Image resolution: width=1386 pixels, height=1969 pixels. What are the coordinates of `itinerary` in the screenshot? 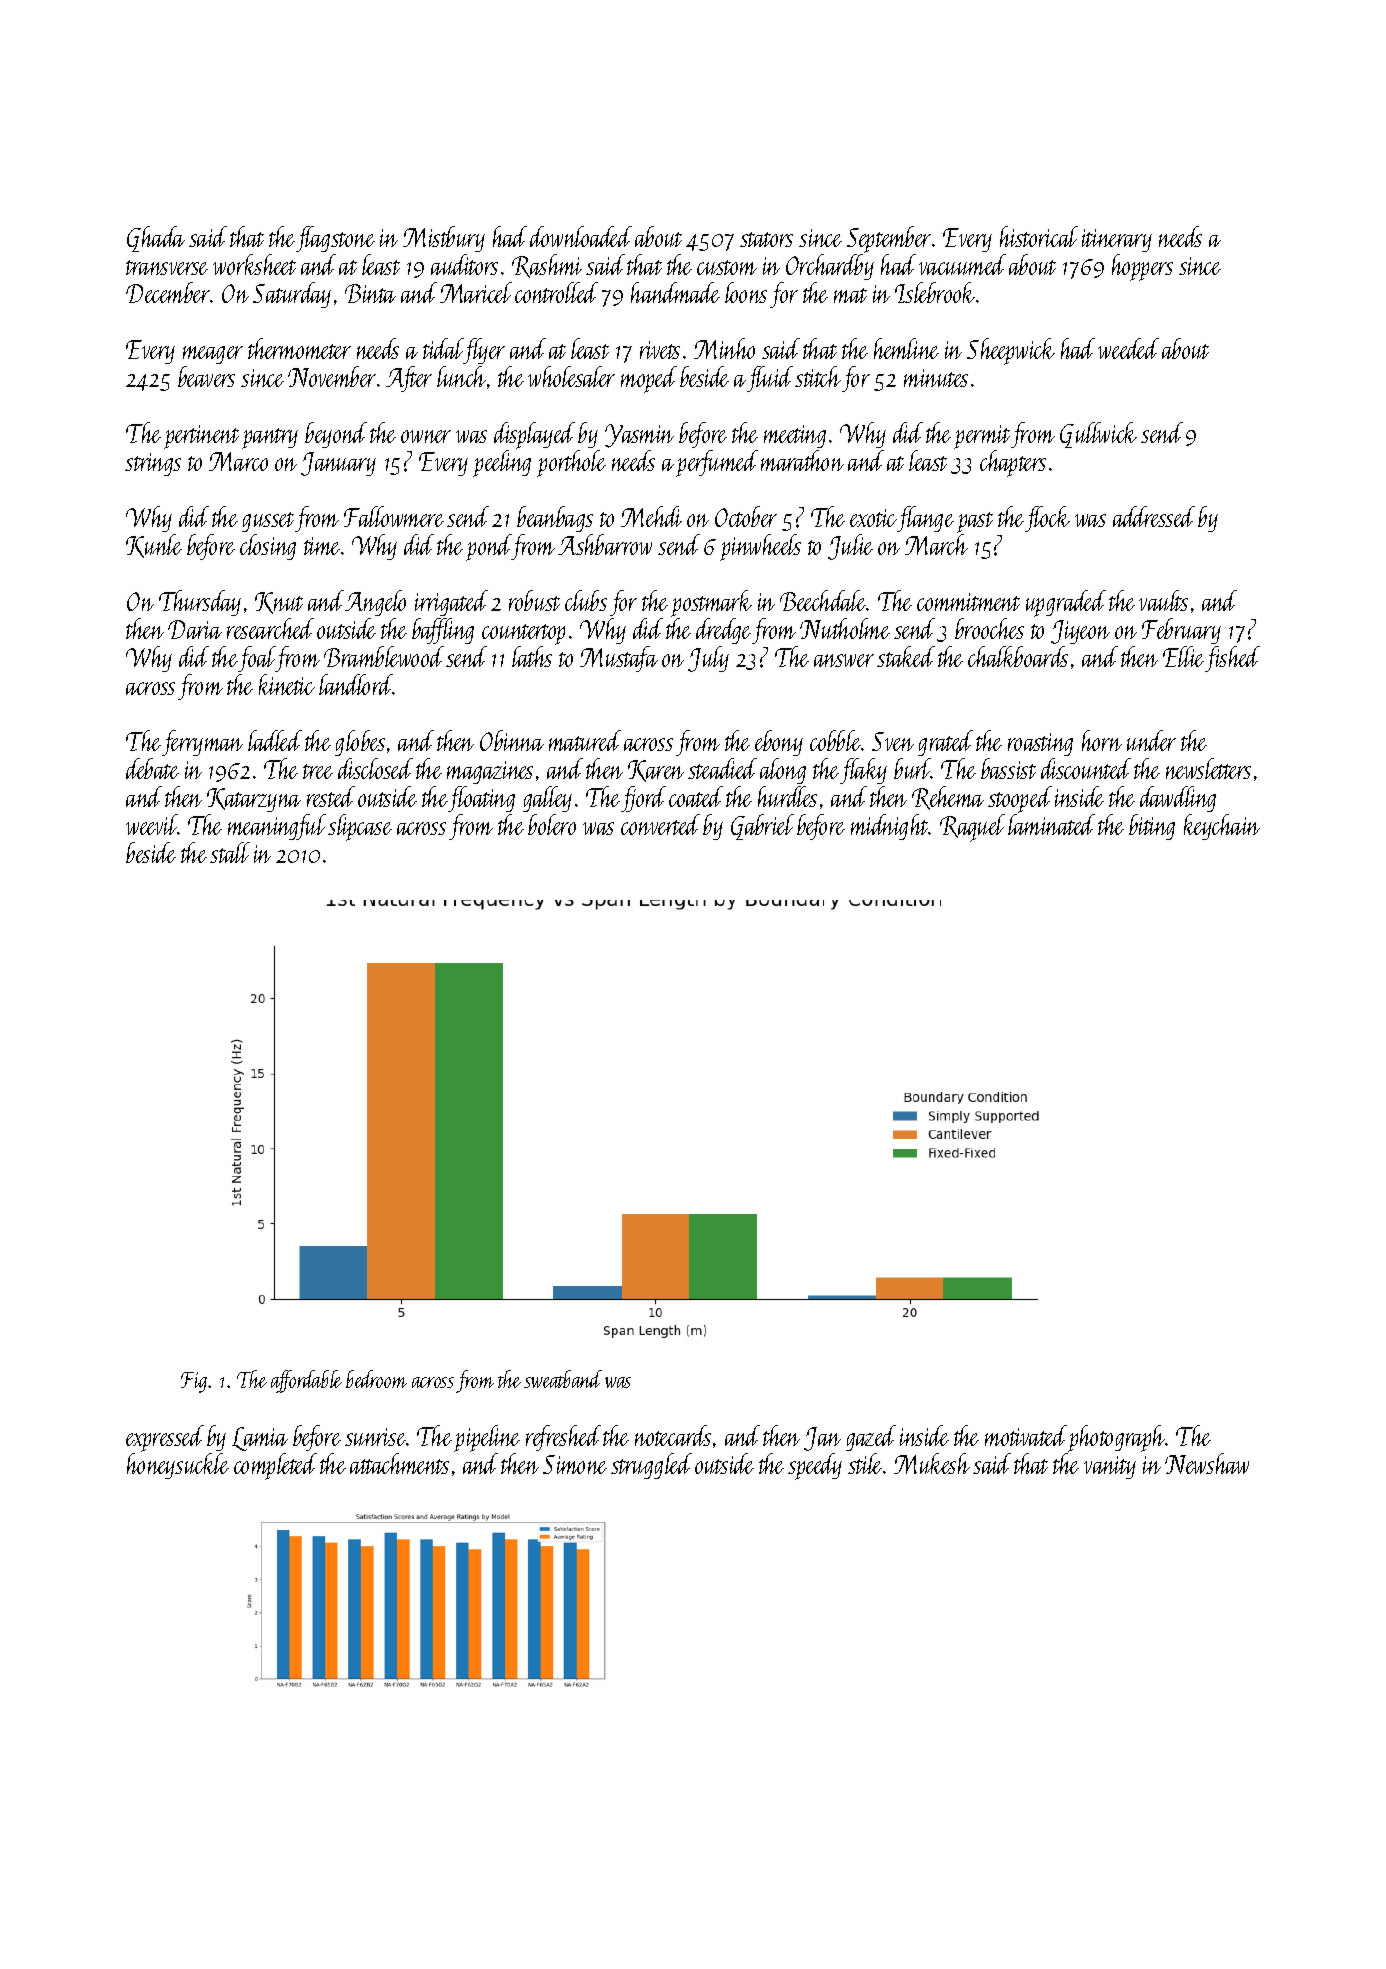 It's located at (1117, 240).
